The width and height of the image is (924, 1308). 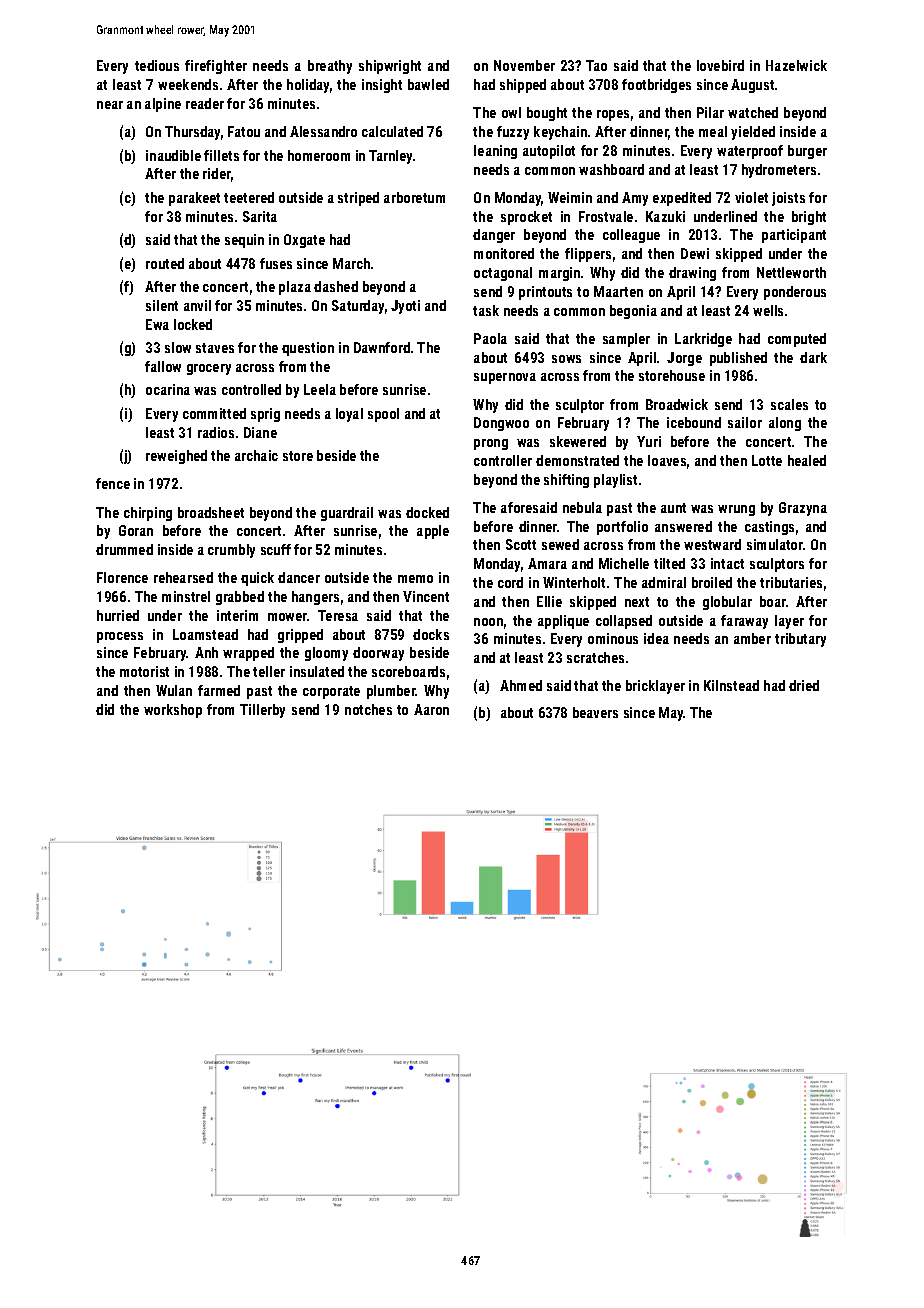 I want to click on reweighed, so click(x=176, y=457).
